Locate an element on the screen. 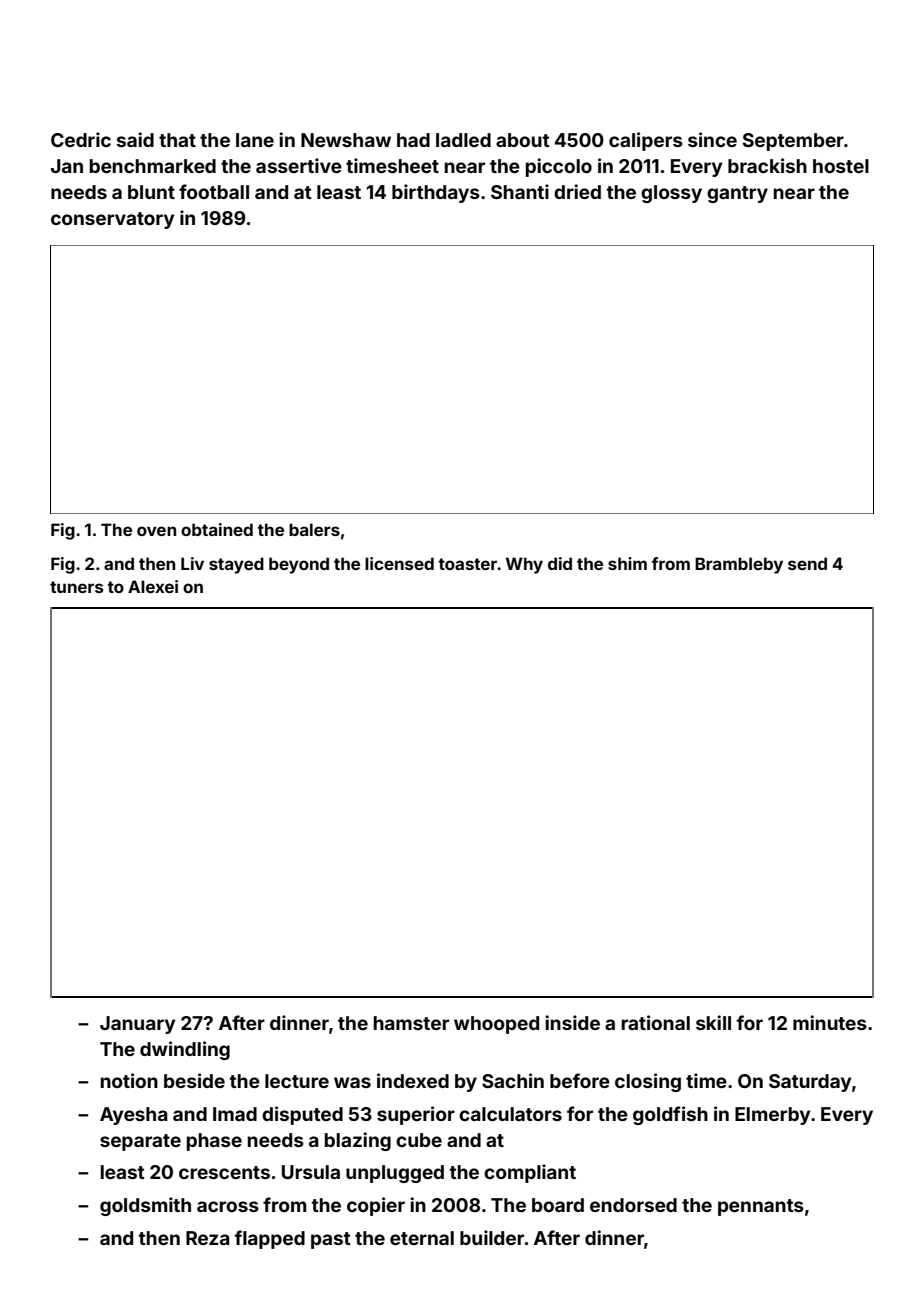 This screenshot has width=924, height=1314. Elmerby is located at coordinates (772, 1116).
